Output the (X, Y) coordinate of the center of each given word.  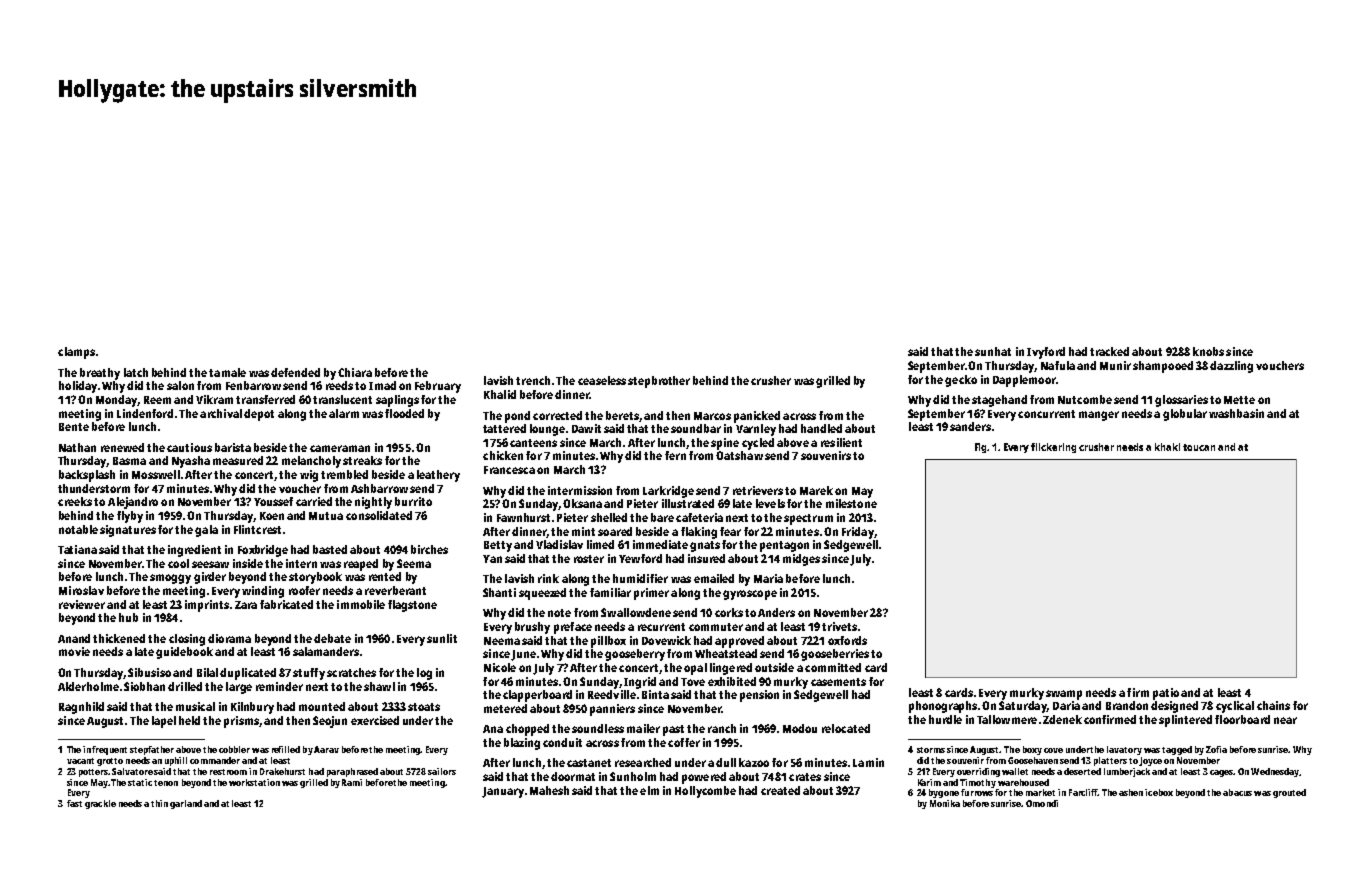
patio (1166, 694)
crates (805, 777)
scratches (351, 672)
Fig (981, 448)
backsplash (87, 476)
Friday (858, 533)
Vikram (214, 399)
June (523, 655)
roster (589, 559)
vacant (80, 761)
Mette (1239, 400)
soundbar (696, 428)
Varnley (756, 430)
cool (178, 563)
